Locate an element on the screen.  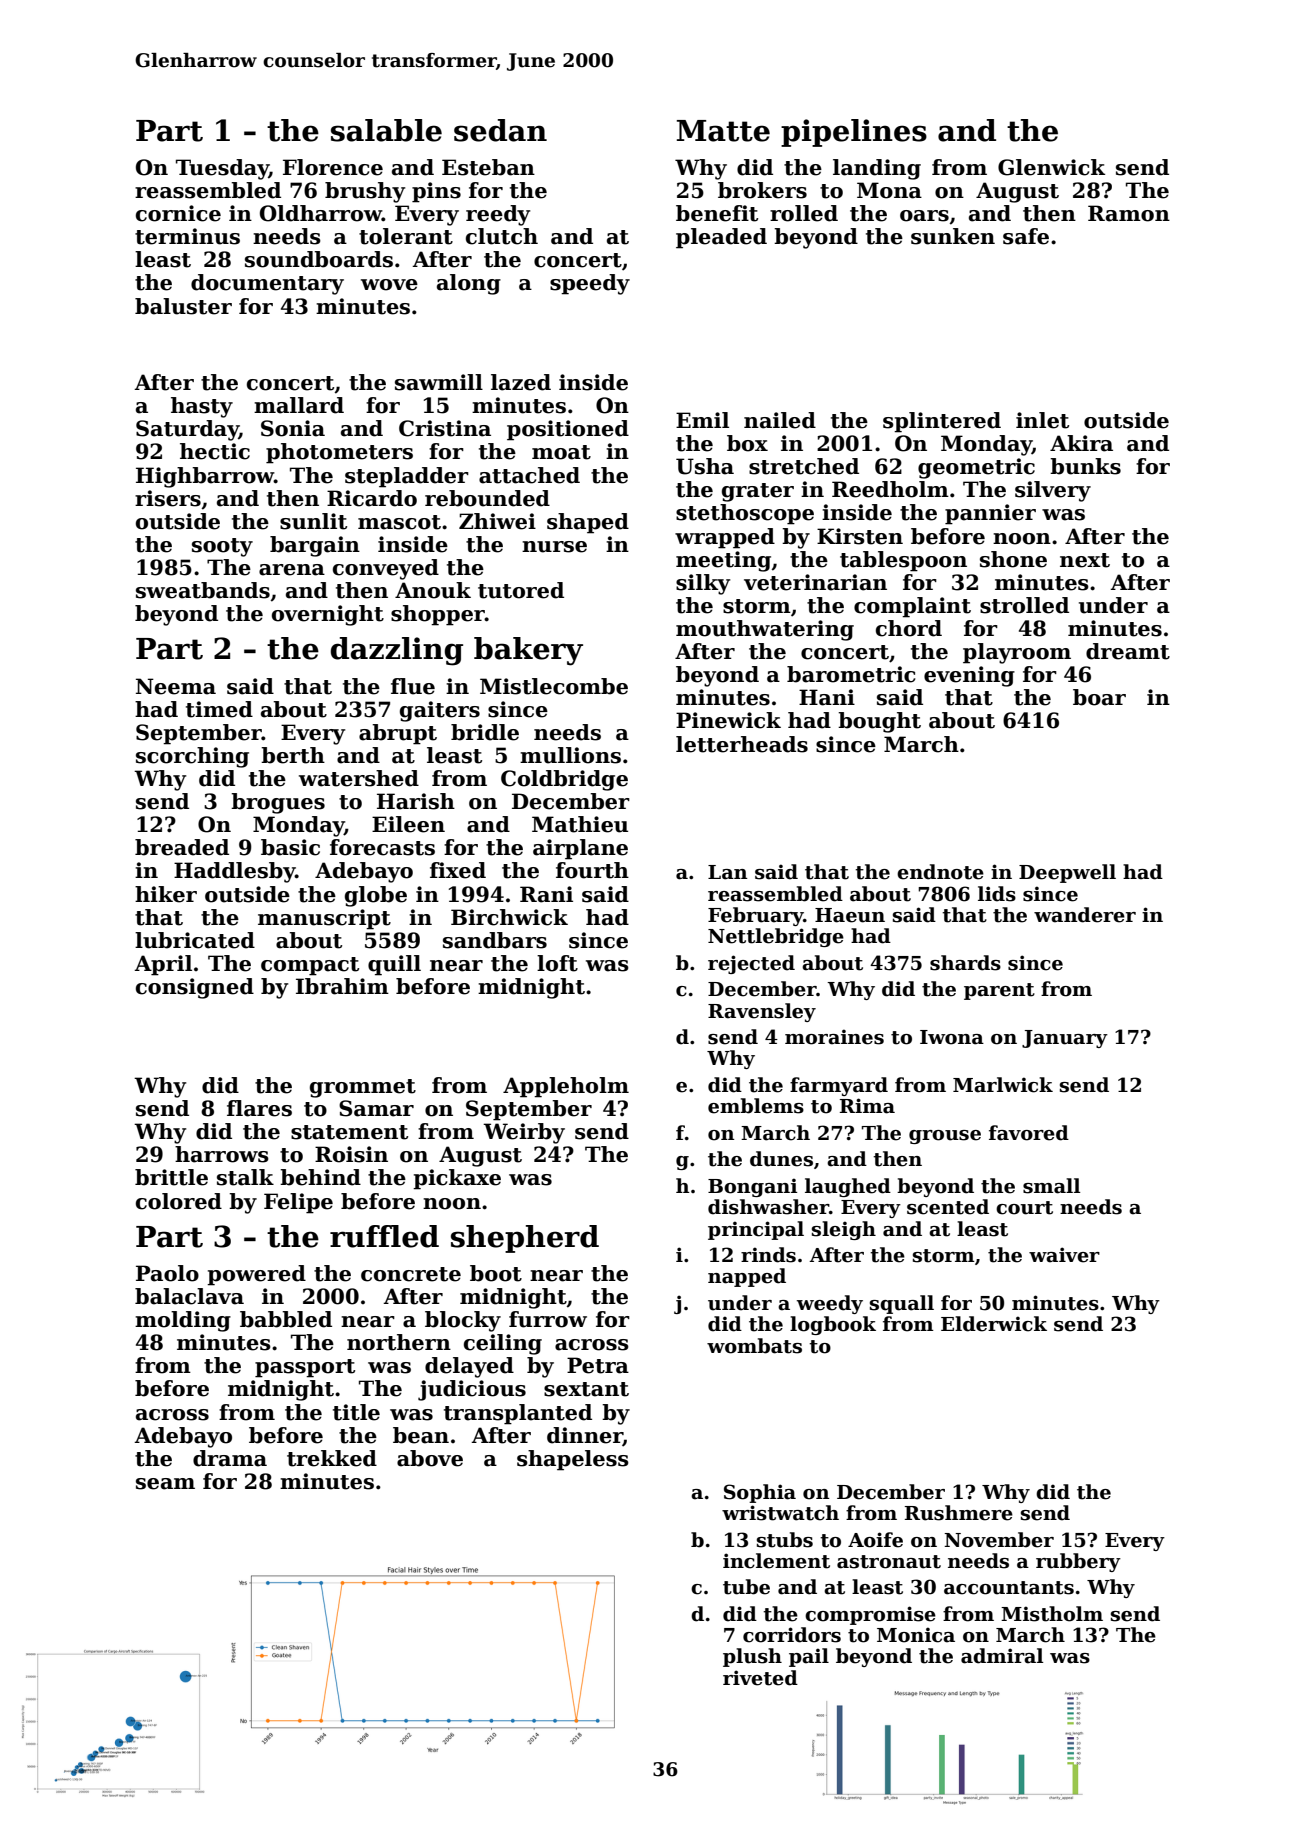
inlet is located at coordinates (1042, 420).
